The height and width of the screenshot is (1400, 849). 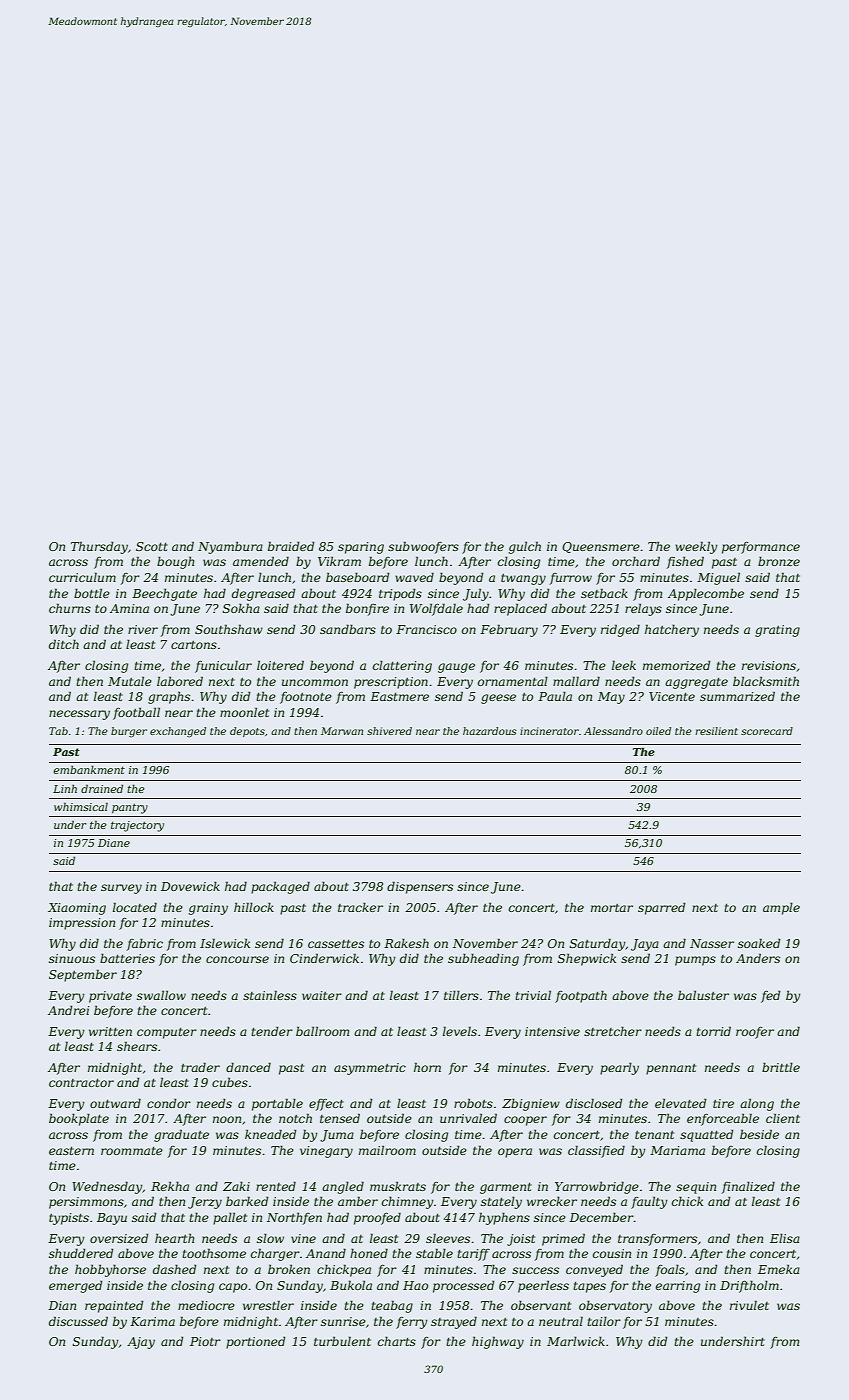 What do you see at coordinates (670, 1270) in the screenshot?
I see `foals` at bounding box center [670, 1270].
